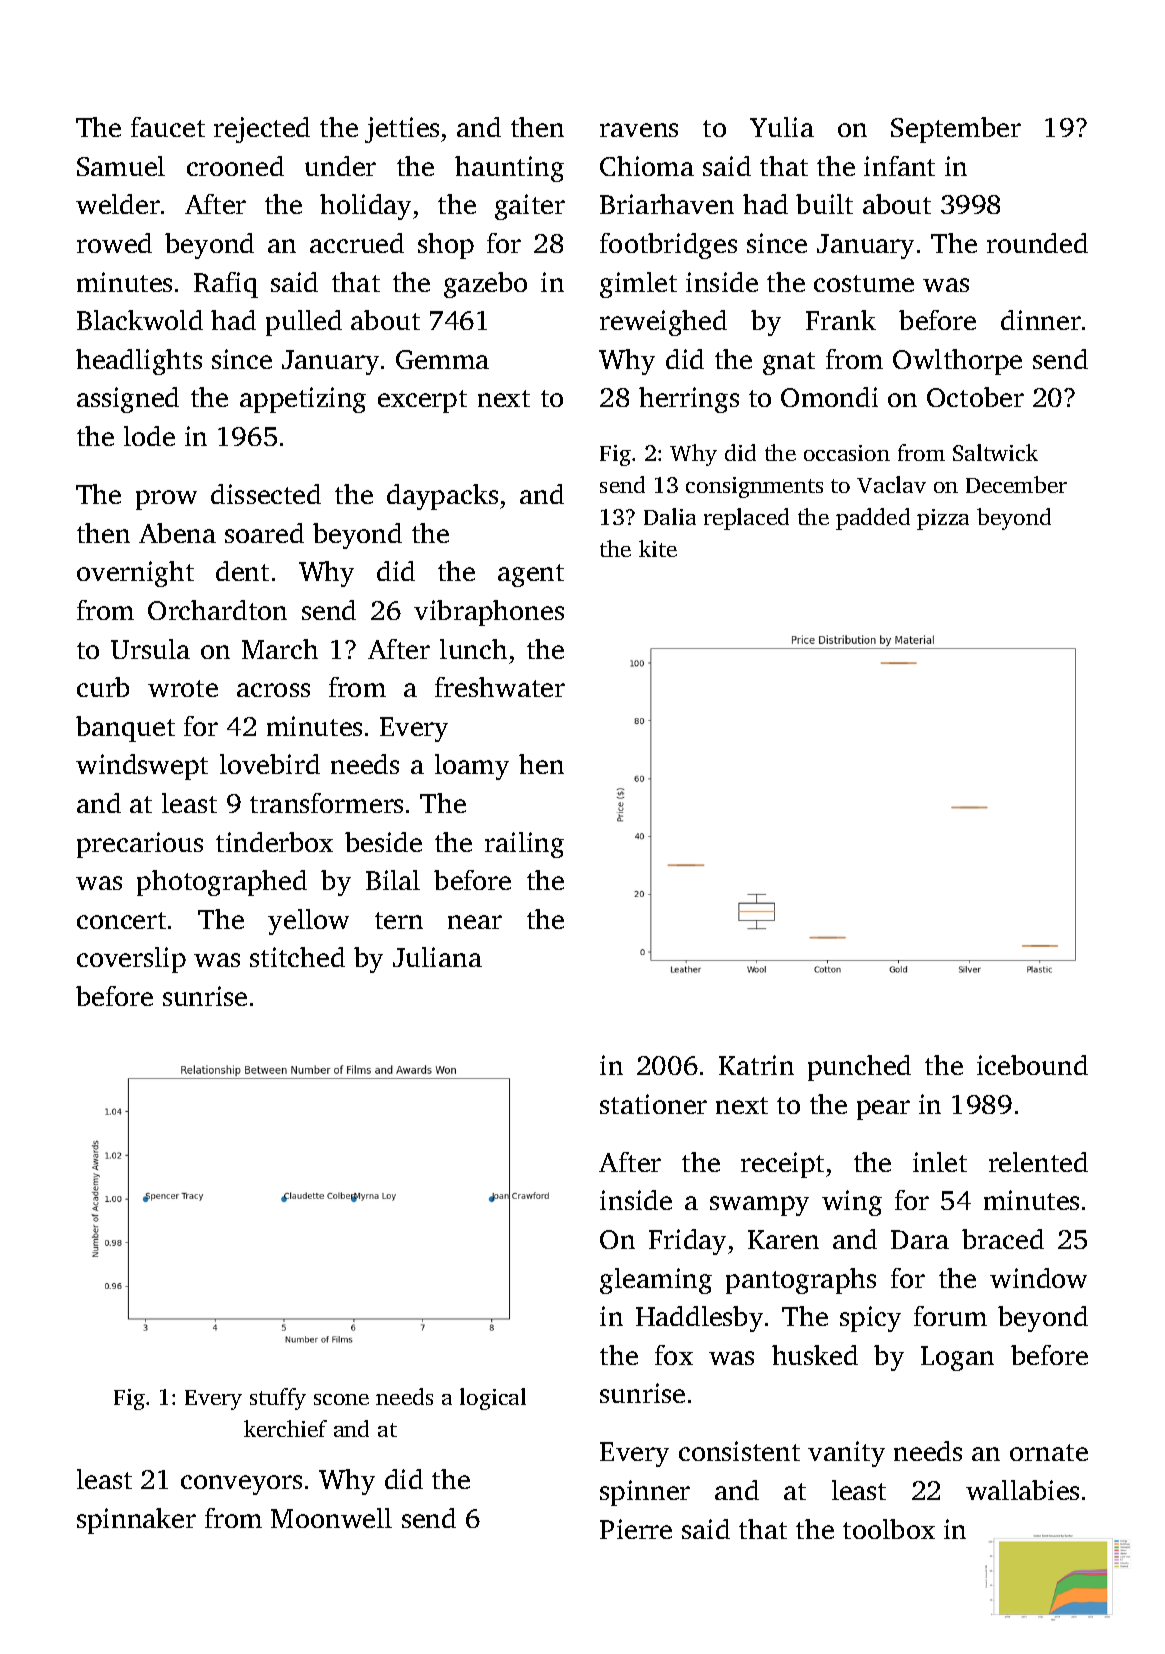 This screenshot has height=1654, width=1165. Describe the element at coordinates (140, 320) in the screenshot. I see `Blackwold` at that location.
